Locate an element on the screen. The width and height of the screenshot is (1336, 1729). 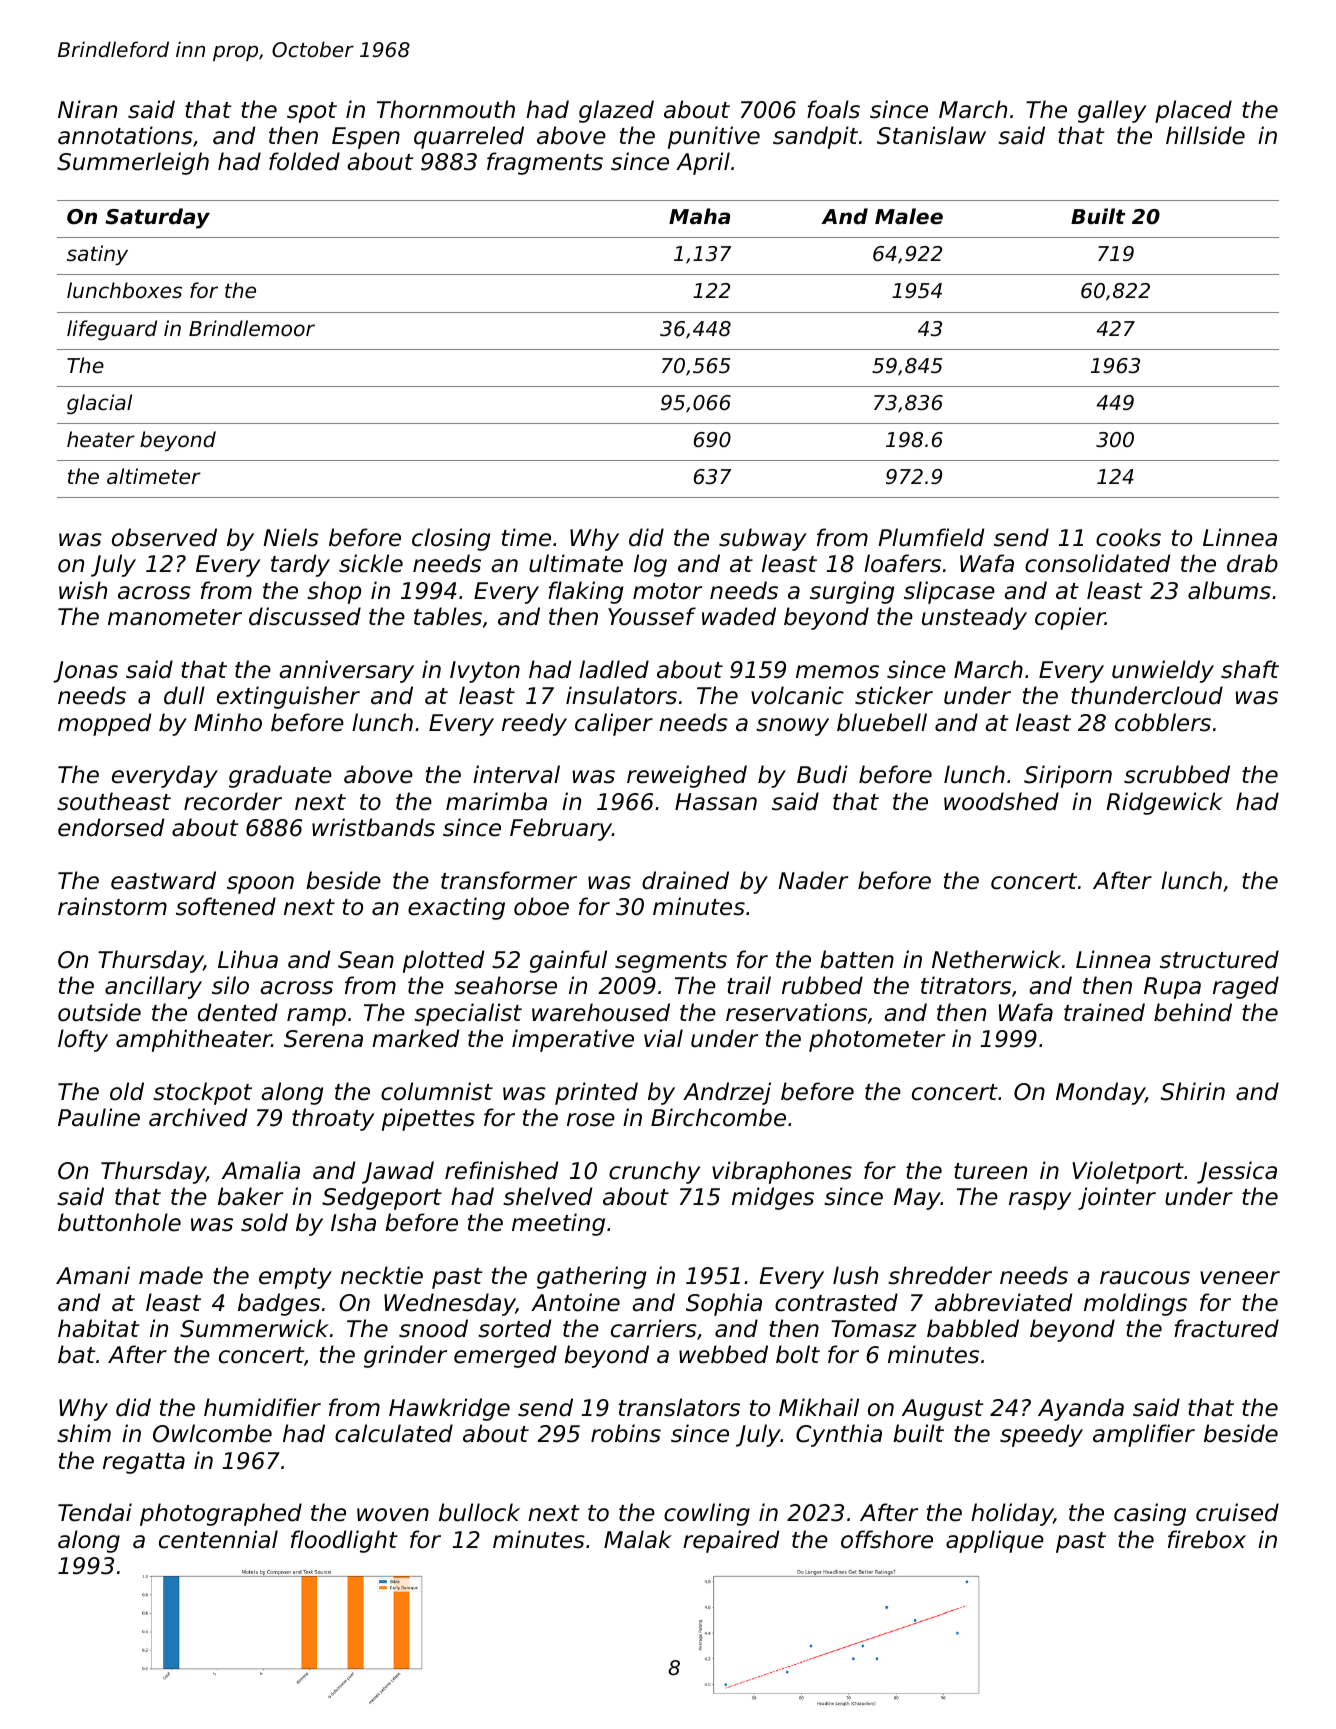
centennial is located at coordinates (218, 1539).
